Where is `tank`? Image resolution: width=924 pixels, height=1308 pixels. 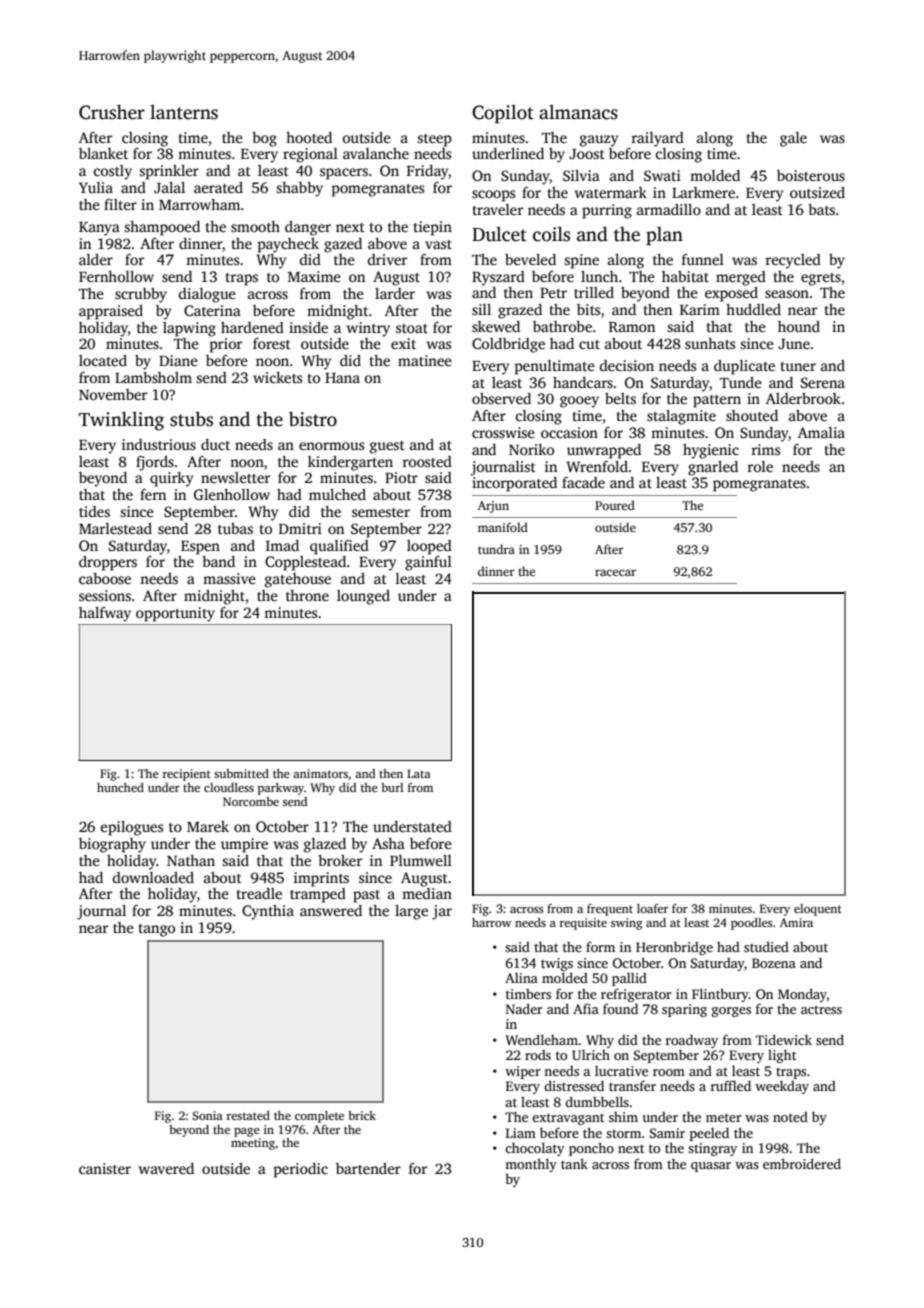 tank is located at coordinates (574, 1163).
